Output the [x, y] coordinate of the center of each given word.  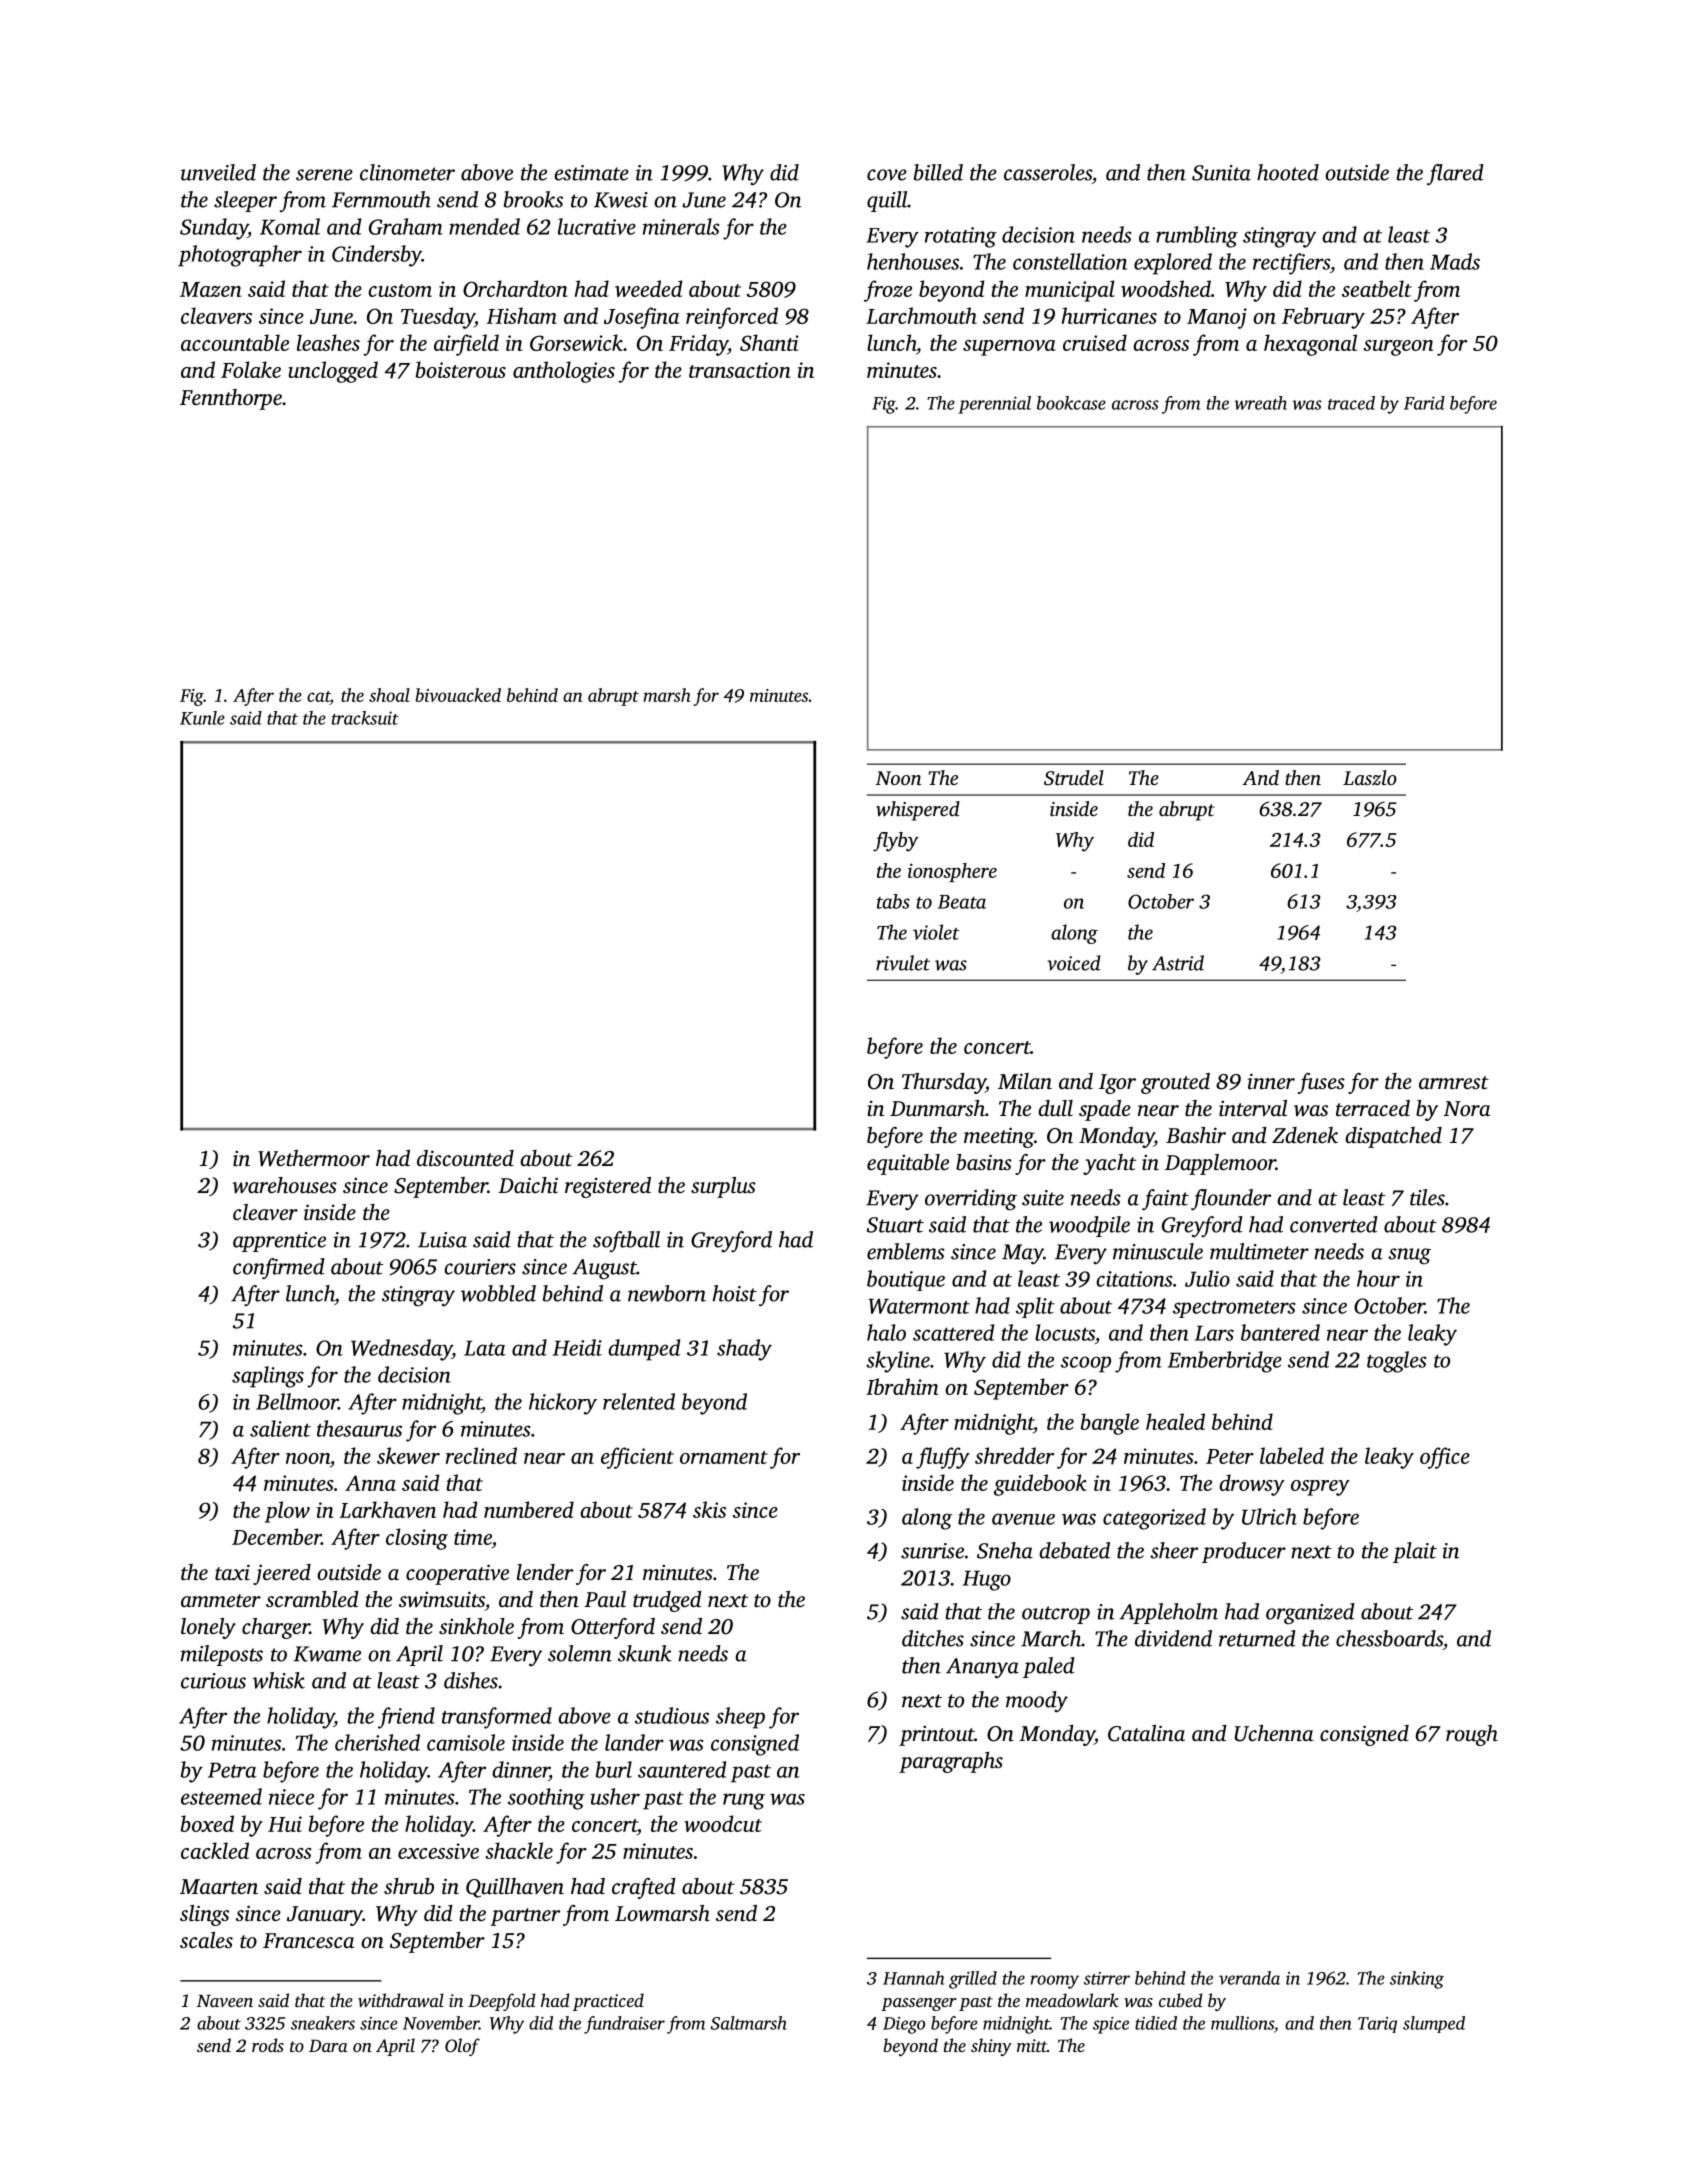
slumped [1434, 2024]
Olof [462, 2047]
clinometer [407, 172]
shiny [991, 2047]
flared [1455, 174]
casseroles [1048, 172]
